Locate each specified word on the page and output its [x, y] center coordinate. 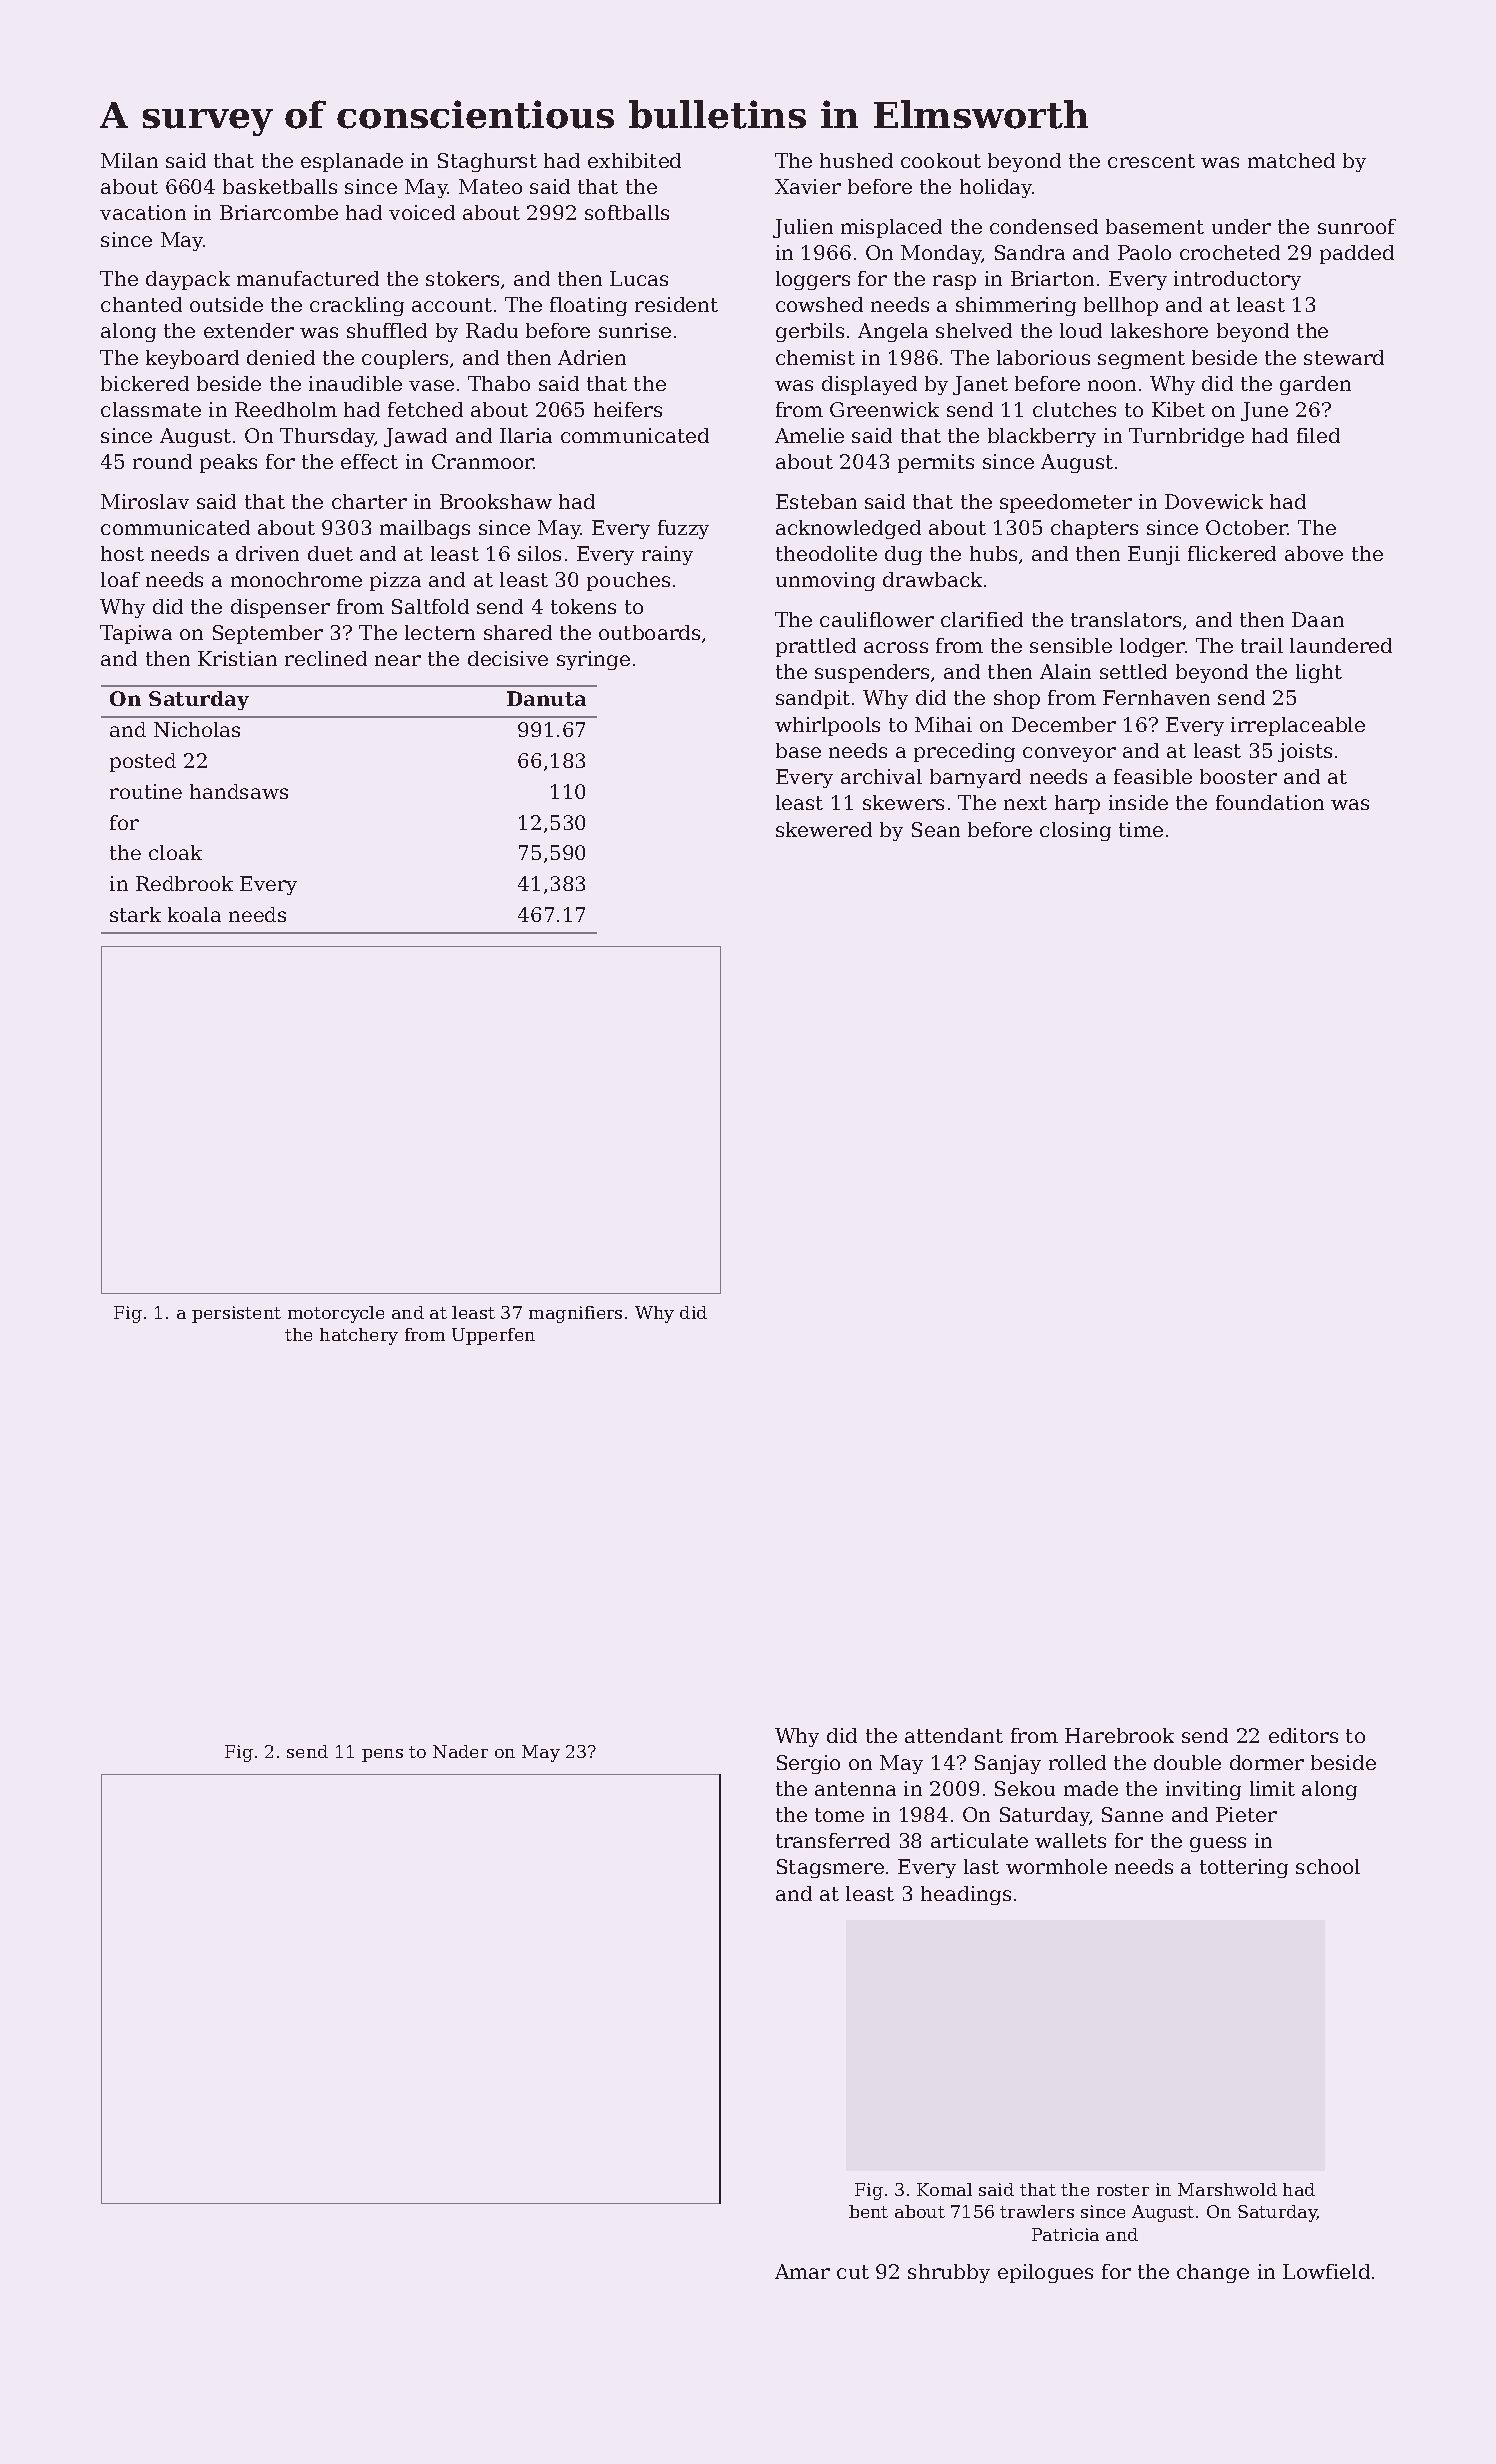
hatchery [359, 1336]
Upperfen [493, 1336]
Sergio [808, 1764]
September [268, 634]
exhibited [634, 160]
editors [1303, 1735]
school [1328, 1866]
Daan [1318, 619]
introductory [1237, 280]
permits [936, 463]
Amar [802, 2271]
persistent [236, 1314]
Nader [460, 1751]
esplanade [352, 162]
